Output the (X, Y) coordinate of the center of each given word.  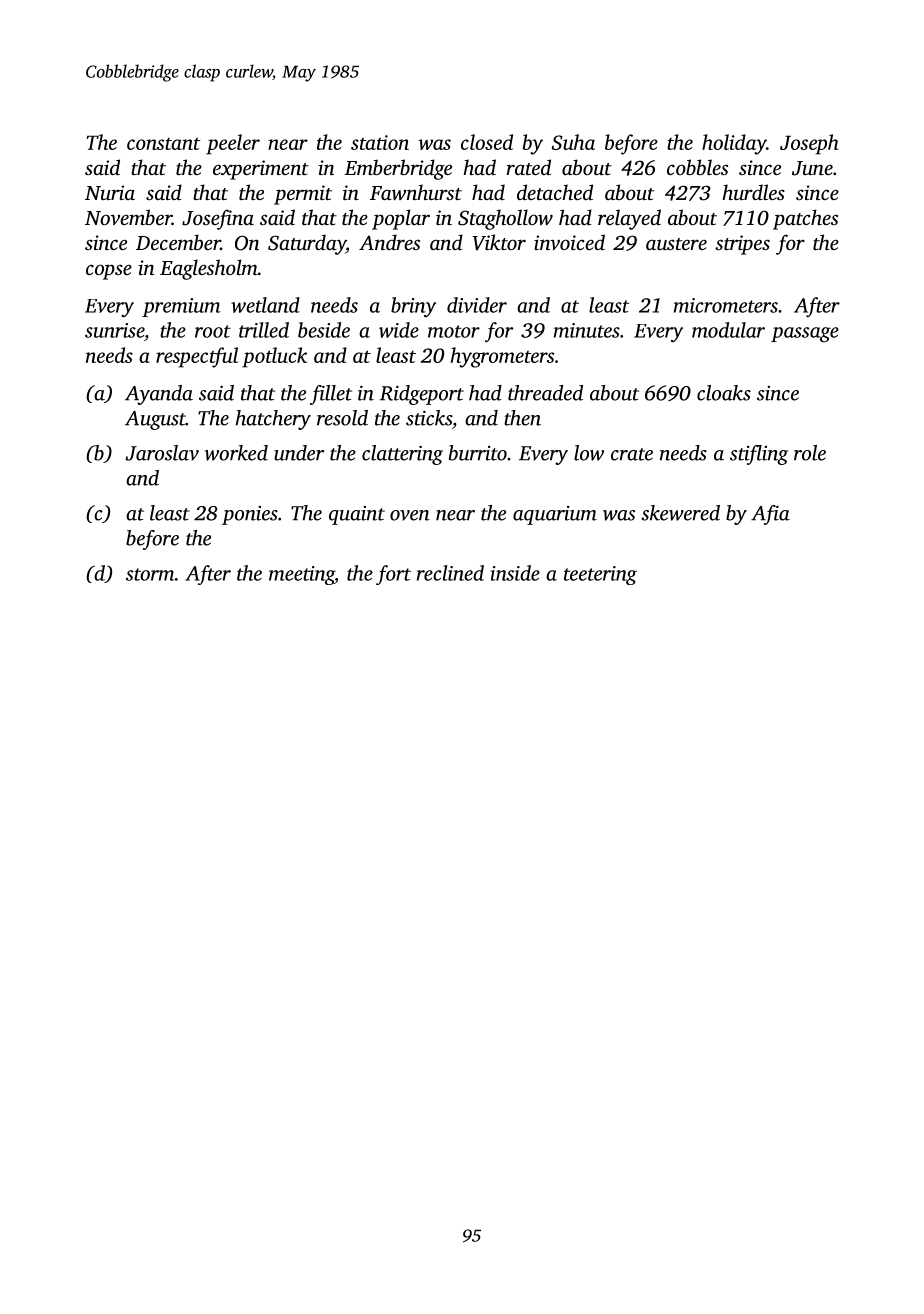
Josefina (218, 219)
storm (150, 574)
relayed (629, 219)
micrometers (726, 305)
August (155, 420)
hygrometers (502, 357)
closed (487, 142)
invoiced (569, 242)
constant (164, 143)
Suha (573, 142)
